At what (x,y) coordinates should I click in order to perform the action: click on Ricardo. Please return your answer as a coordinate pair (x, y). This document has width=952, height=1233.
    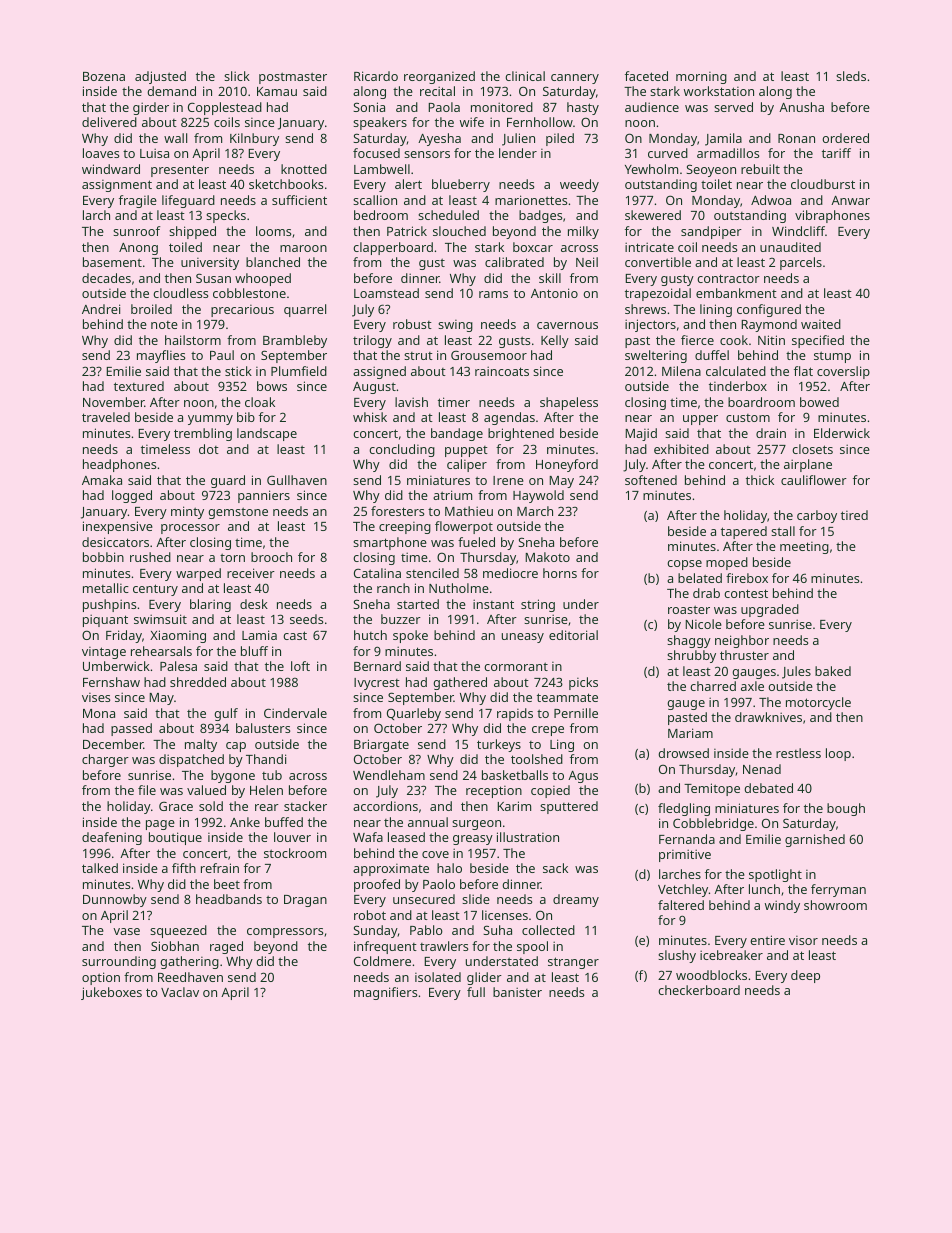
    Looking at the image, I should click on (376, 76).
